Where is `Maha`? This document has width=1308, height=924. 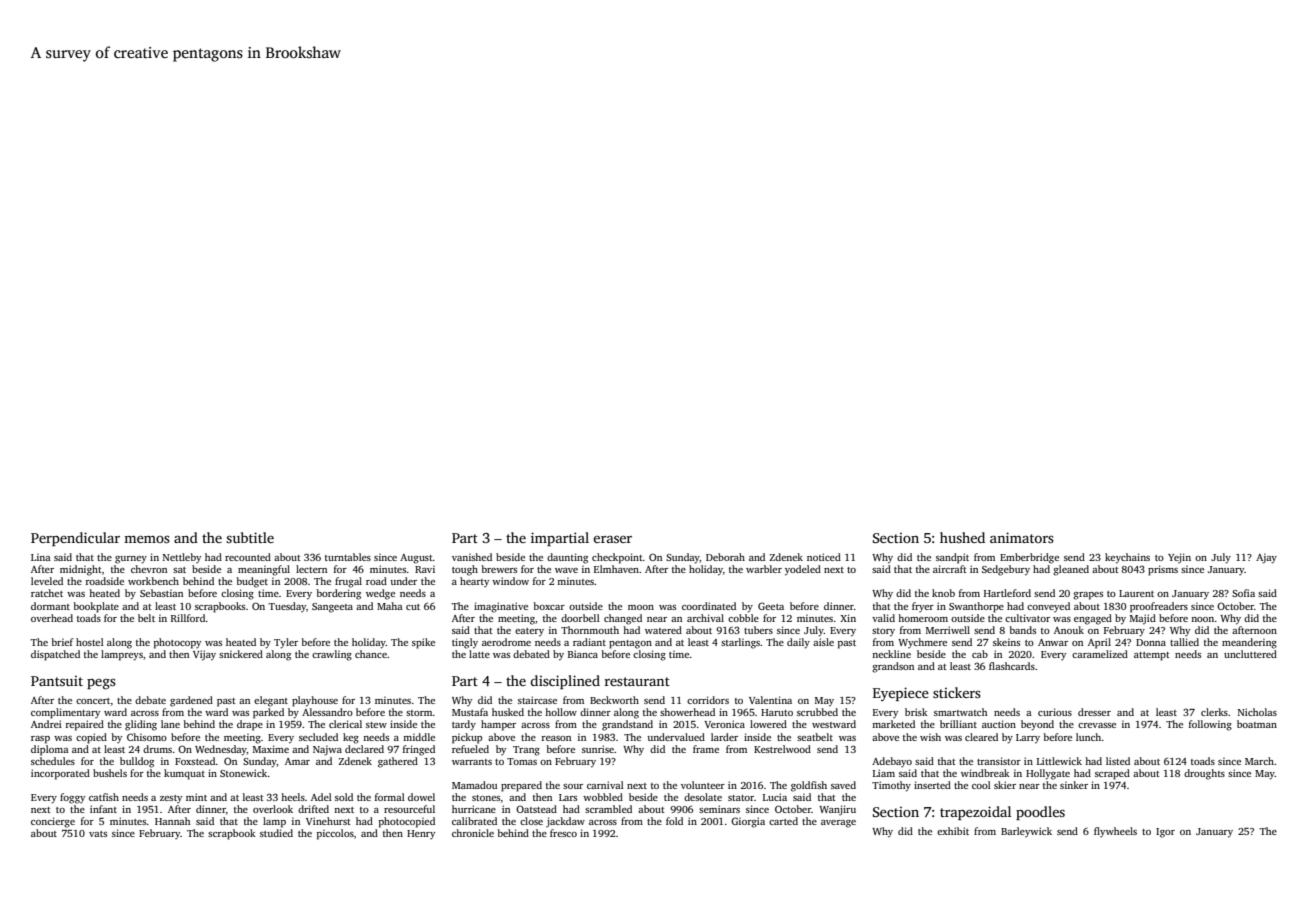
Maha is located at coordinates (390, 606).
